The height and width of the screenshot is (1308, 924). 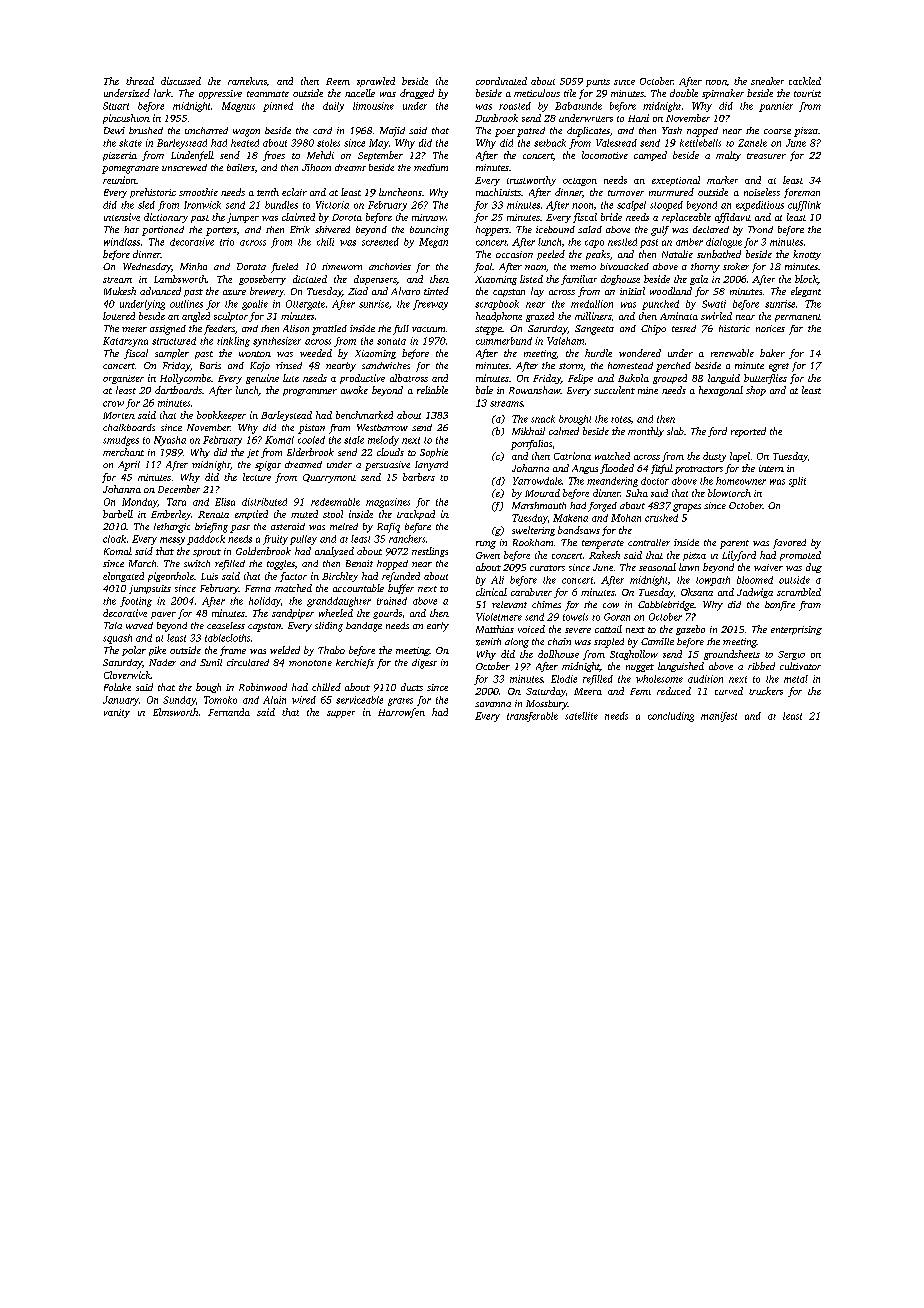 What do you see at coordinates (501, 81) in the screenshot?
I see `coordinated` at bounding box center [501, 81].
